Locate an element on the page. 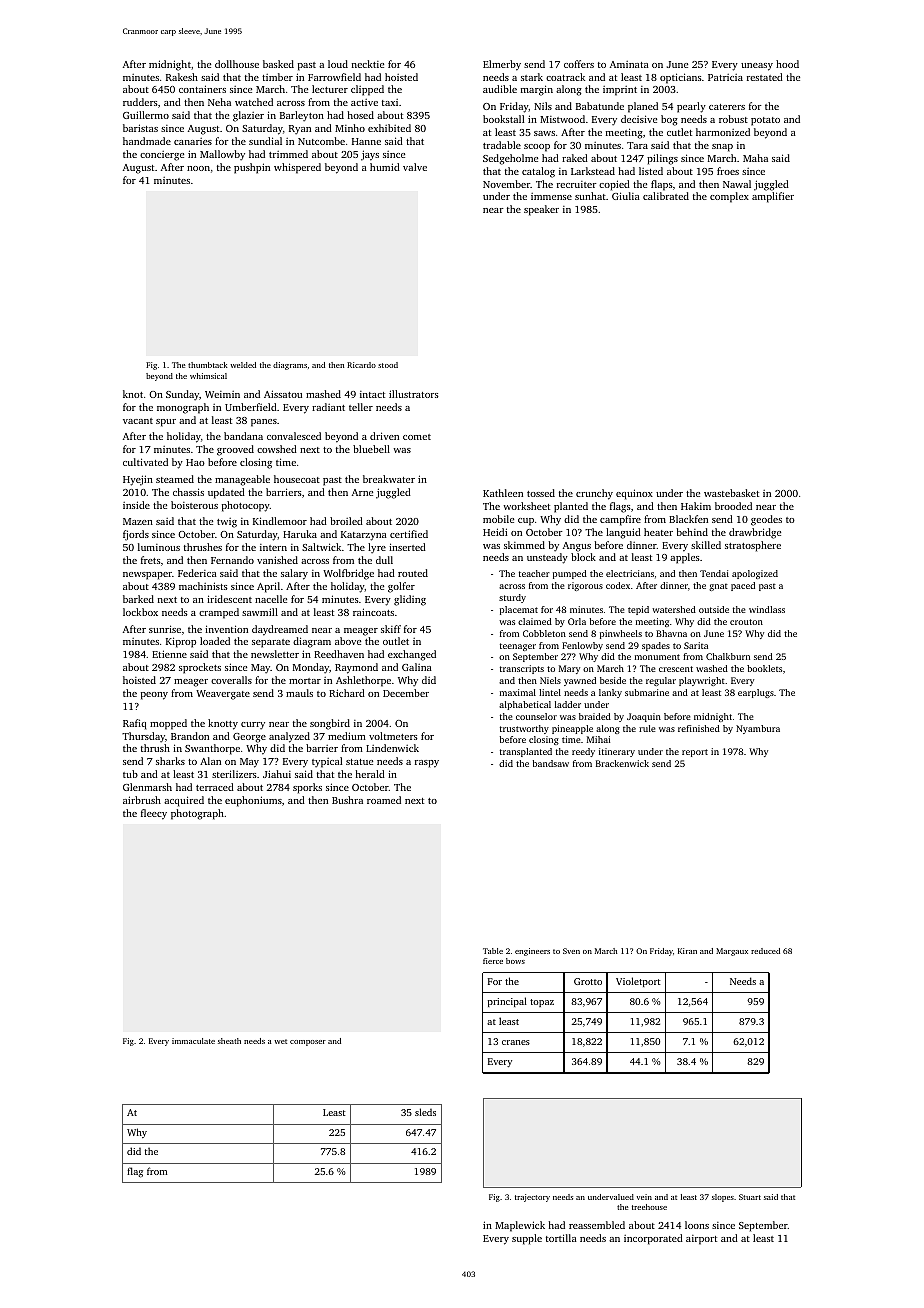 The image size is (924, 1308). immaculate is located at coordinates (193, 1041).
